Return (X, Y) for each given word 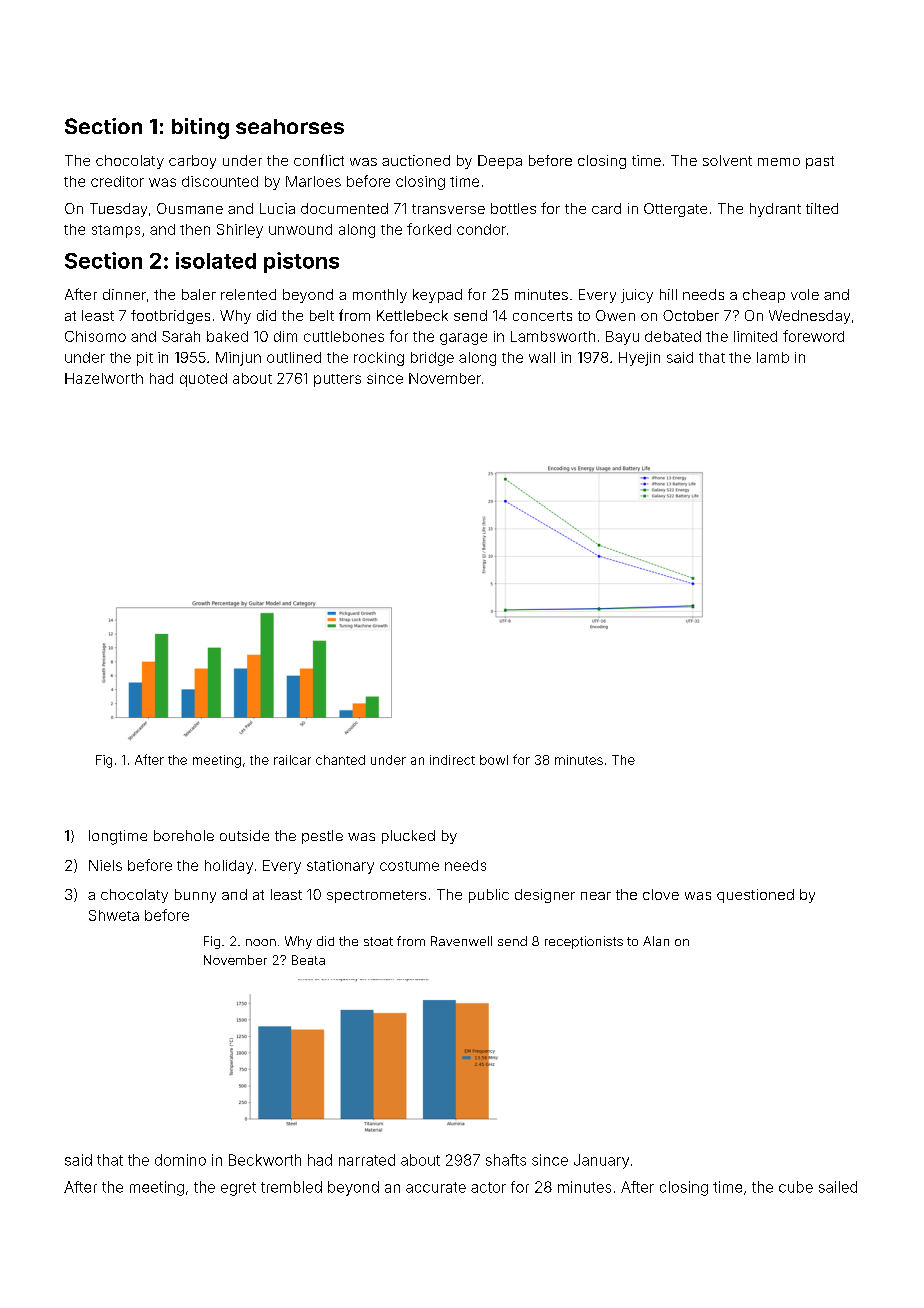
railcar (292, 760)
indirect (452, 760)
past (820, 162)
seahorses (290, 126)
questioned (755, 896)
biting (200, 128)
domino (180, 1160)
